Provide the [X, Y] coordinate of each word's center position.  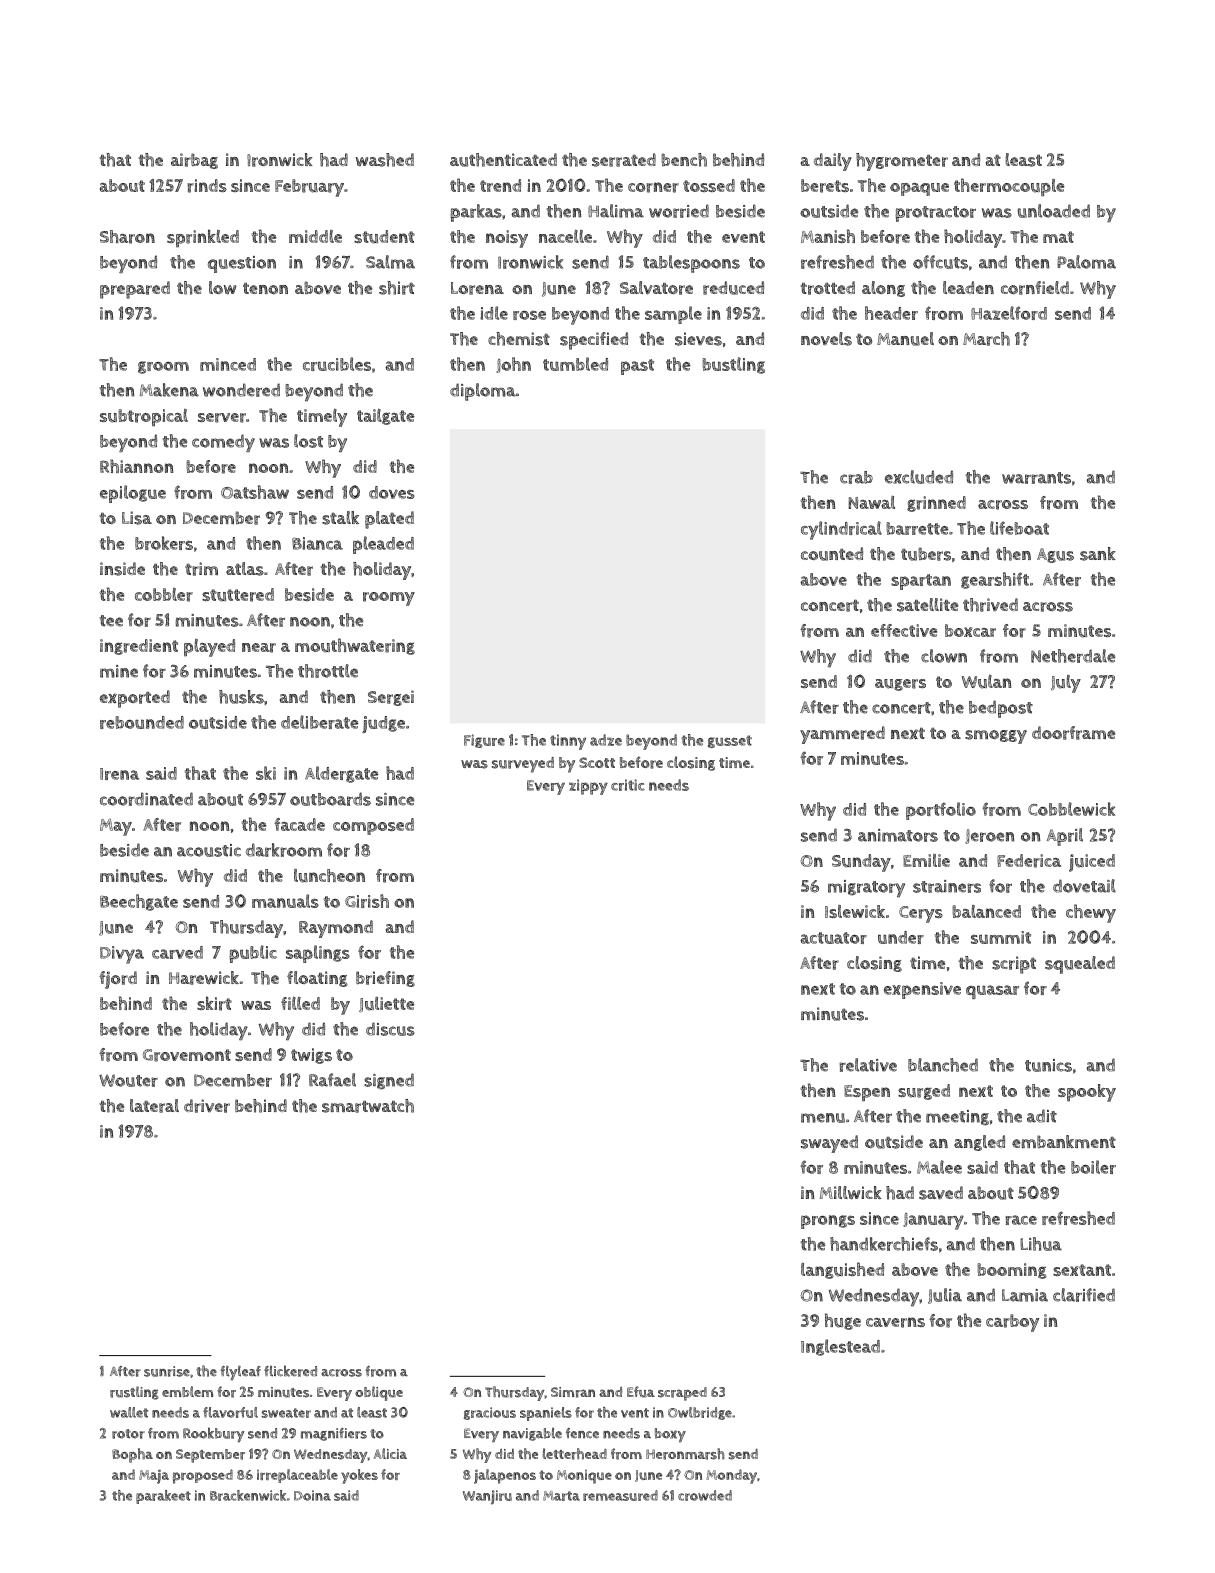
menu [823, 1118]
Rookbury [213, 1434]
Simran [573, 1392]
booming [1012, 1271]
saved [941, 1193]
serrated [624, 160]
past [637, 367]
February [309, 188]
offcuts [940, 262]
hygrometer [902, 162]
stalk [340, 518]
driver [207, 1106]
